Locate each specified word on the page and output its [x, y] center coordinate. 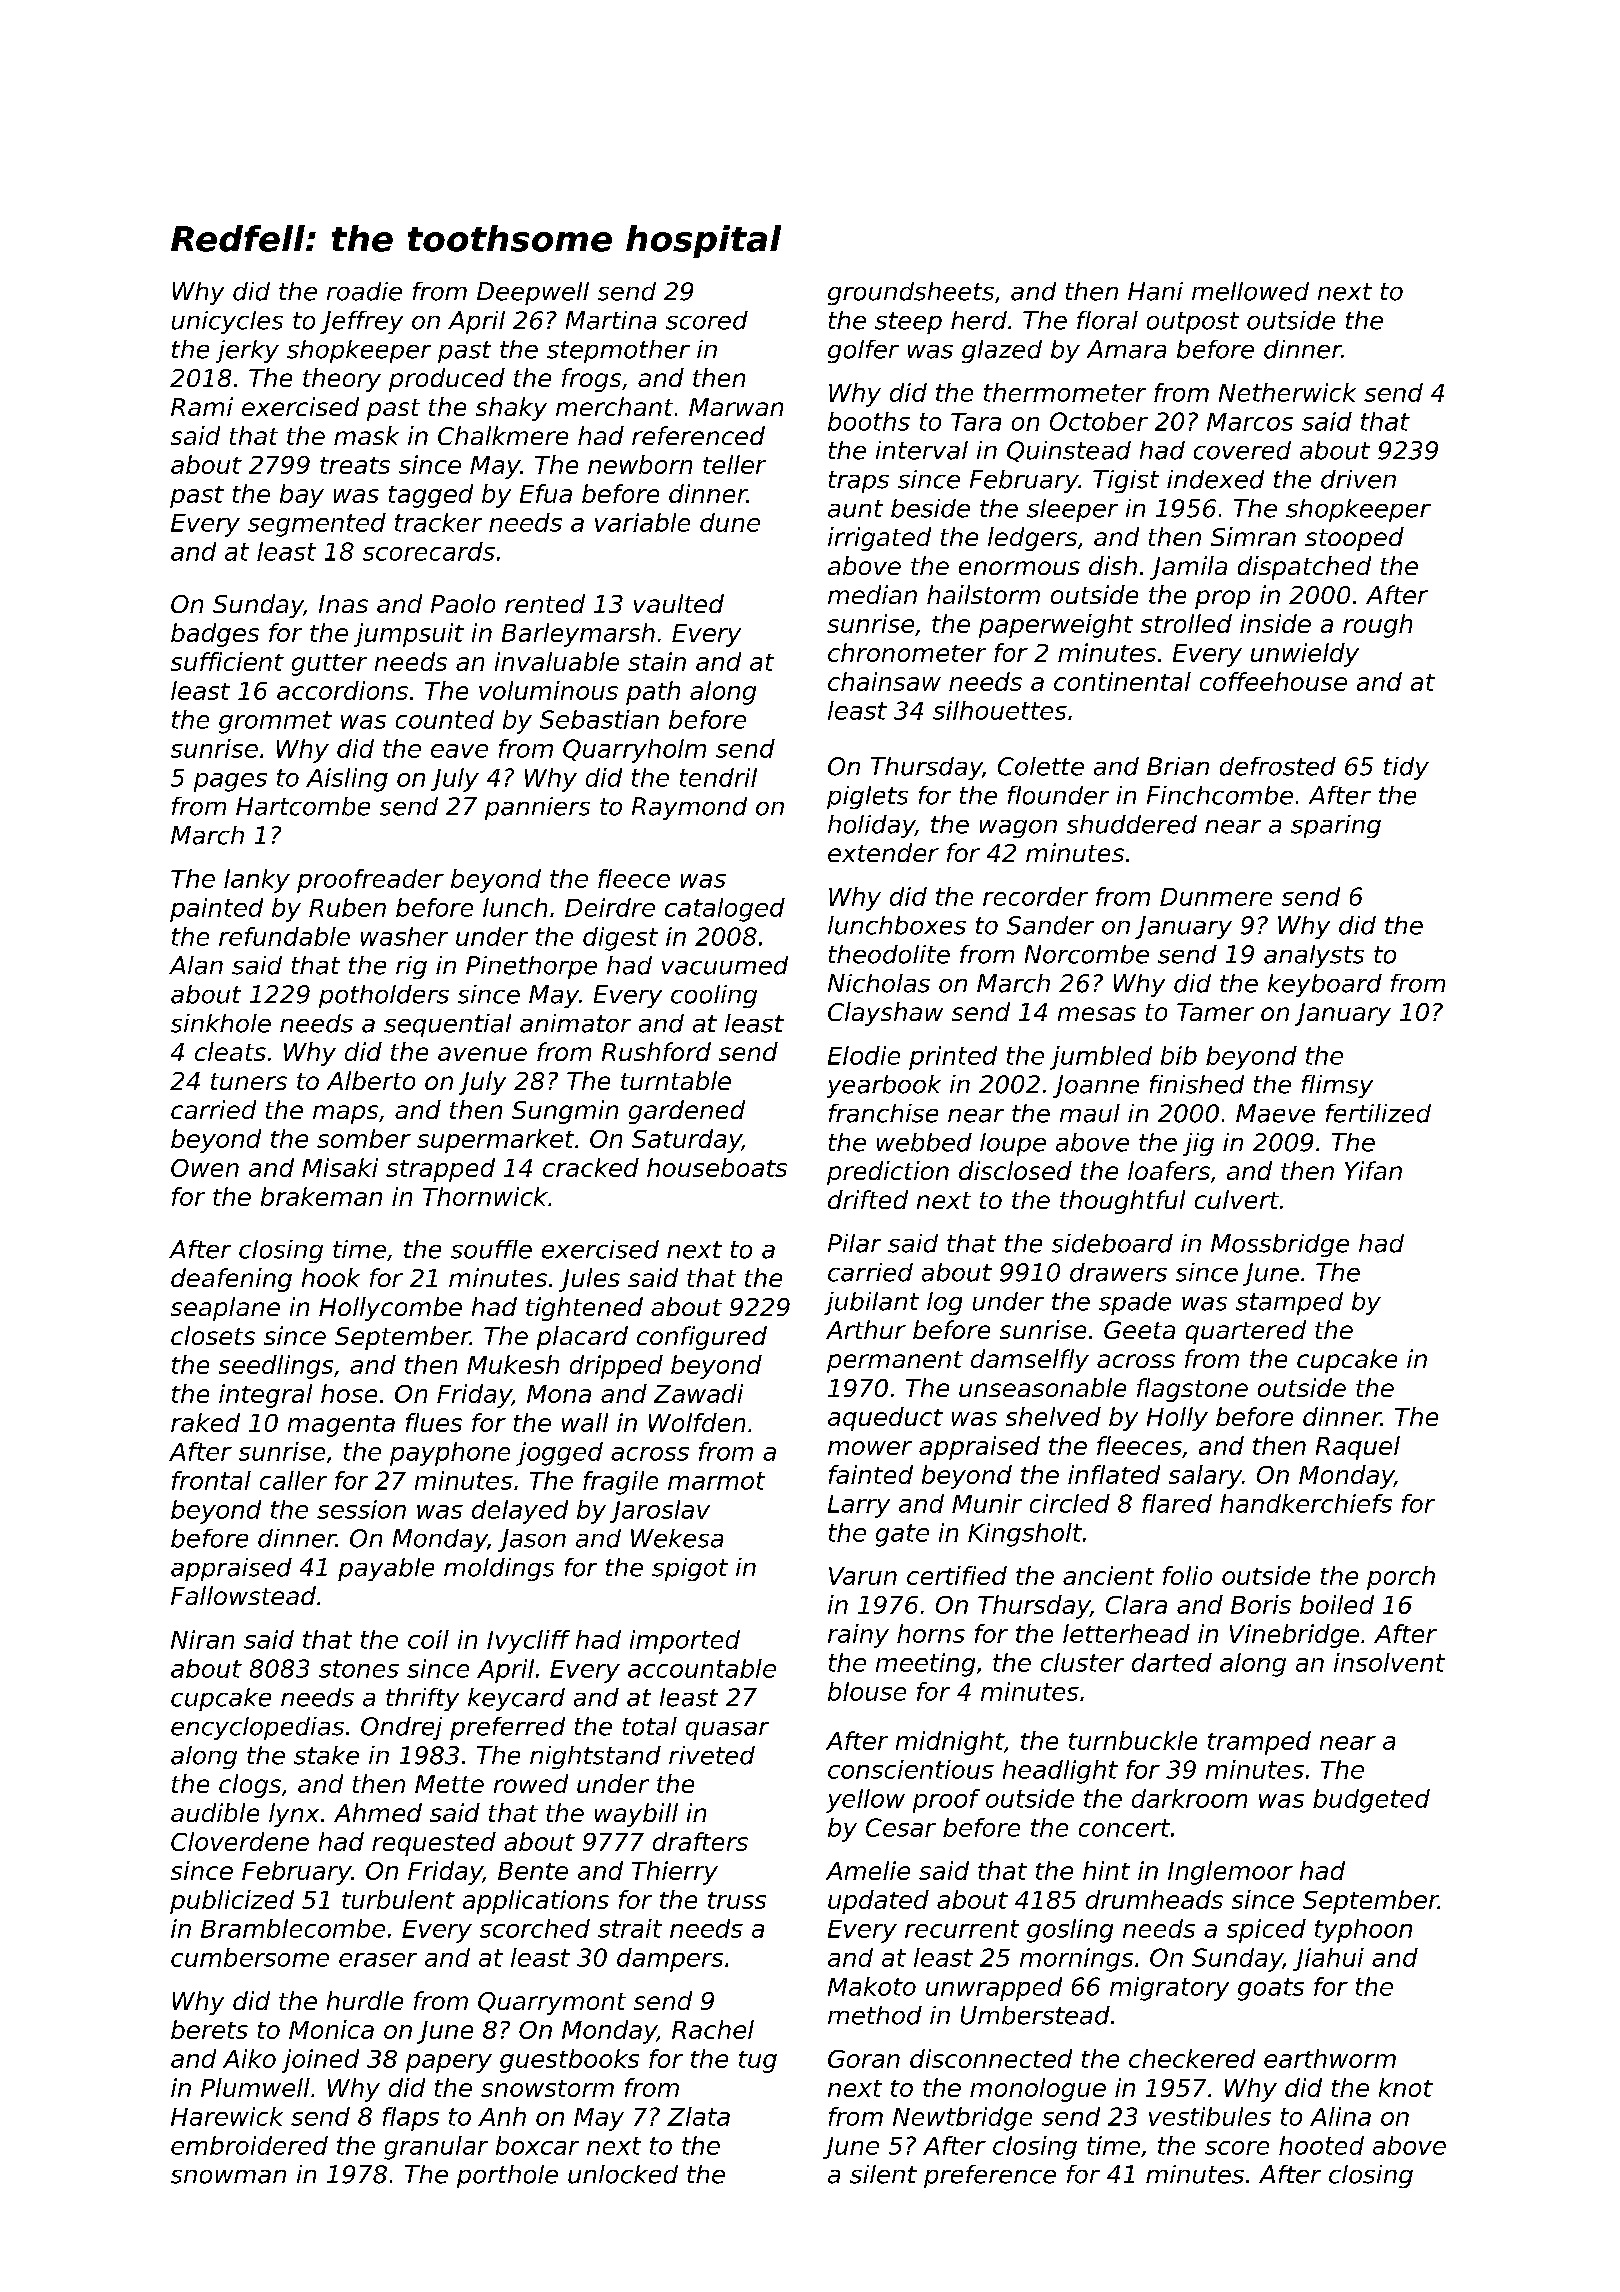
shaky [511, 409]
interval [922, 450]
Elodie [864, 1055]
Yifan [1373, 1170]
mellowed [1250, 291]
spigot [690, 1569]
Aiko [249, 2058]
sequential [447, 1025]
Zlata [698, 2116]
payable [386, 1569]
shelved [1053, 1416]
